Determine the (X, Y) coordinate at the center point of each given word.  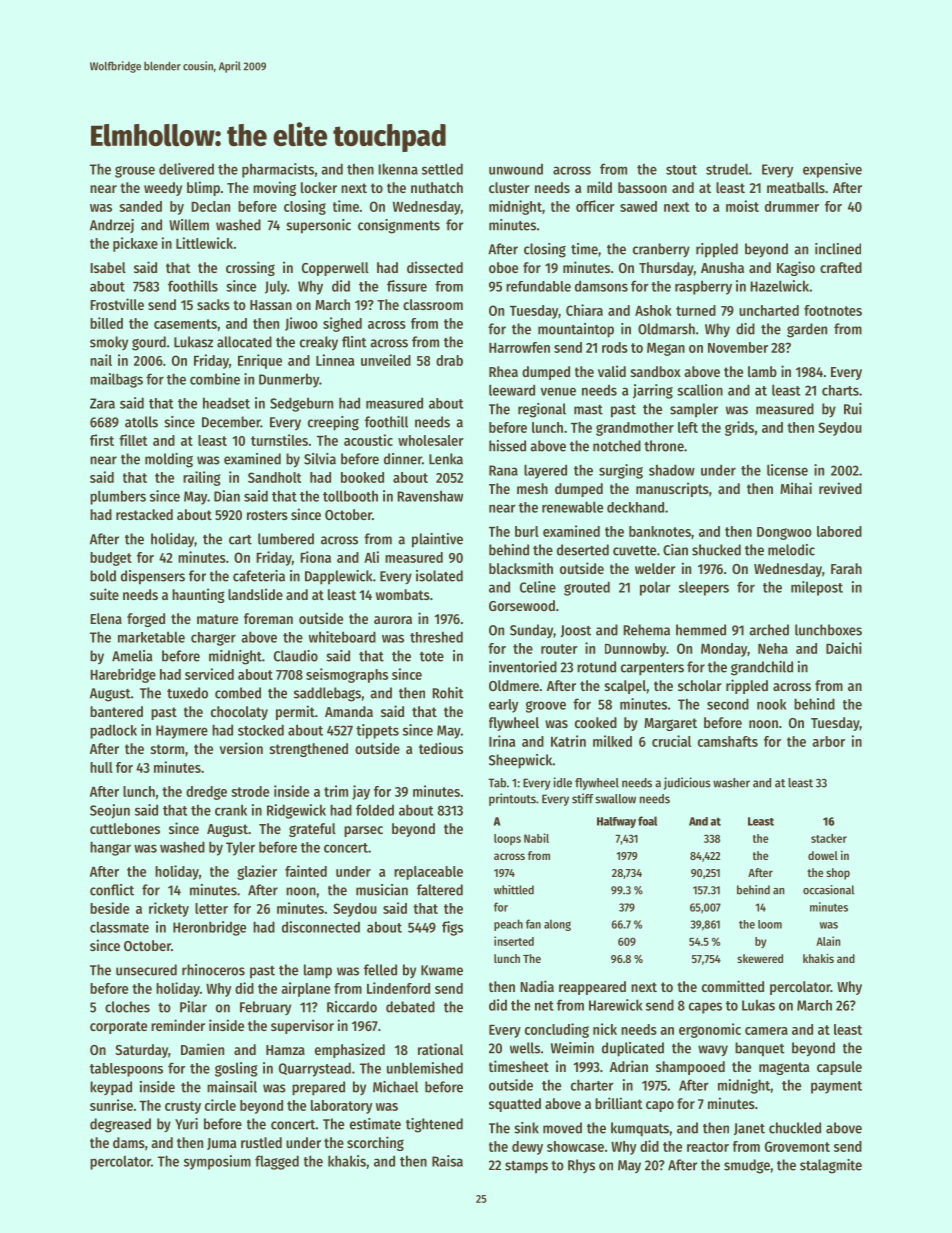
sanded (141, 206)
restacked (144, 514)
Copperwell (335, 269)
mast (588, 410)
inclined (838, 249)
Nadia (537, 986)
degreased (120, 1125)
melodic (791, 550)
